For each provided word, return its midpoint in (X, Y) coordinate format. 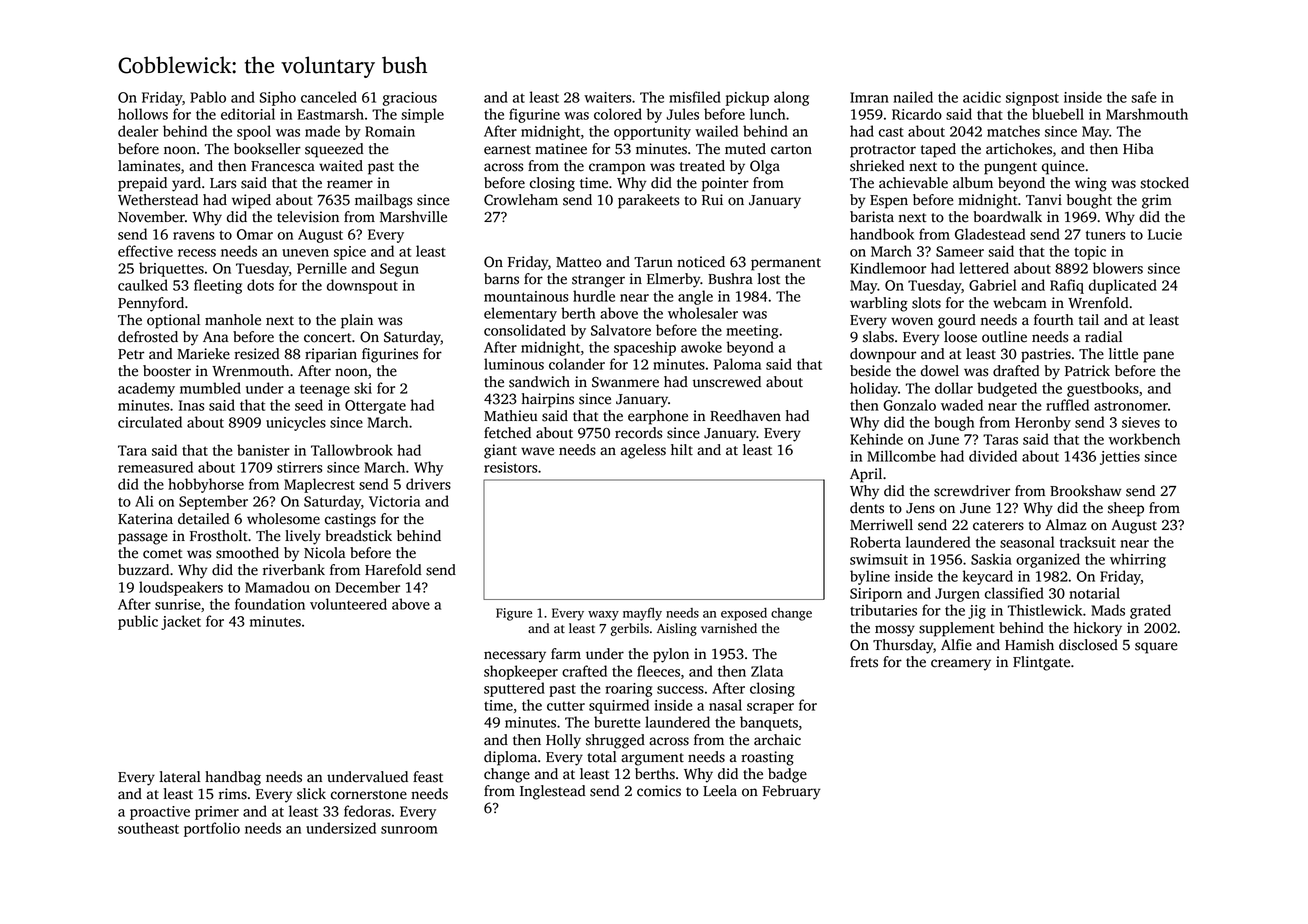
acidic (982, 97)
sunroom (409, 830)
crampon (617, 169)
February (791, 792)
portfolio (212, 829)
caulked (143, 285)
